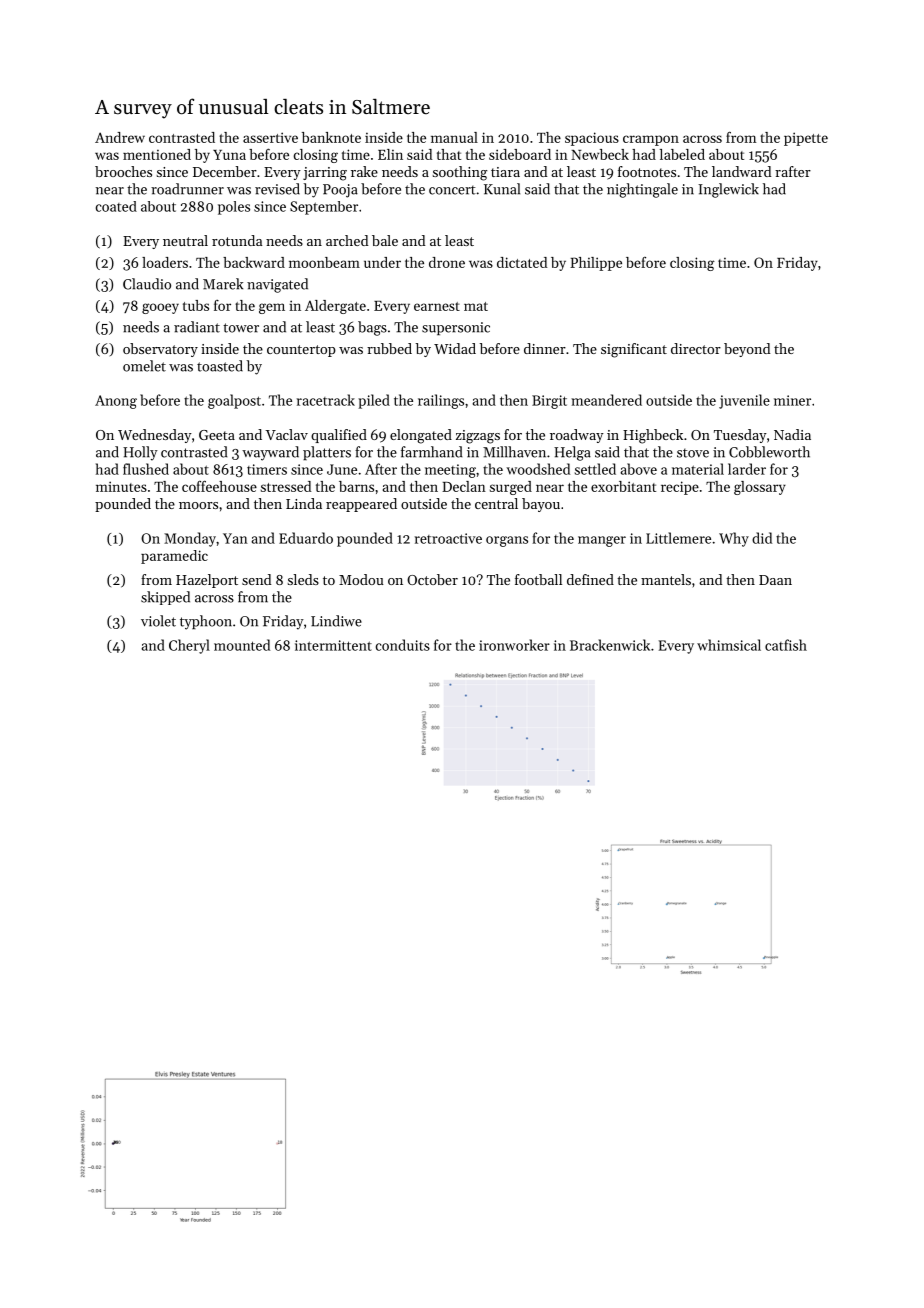 This image has height=1308, width=924. I want to click on countertop, so click(301, 351).
